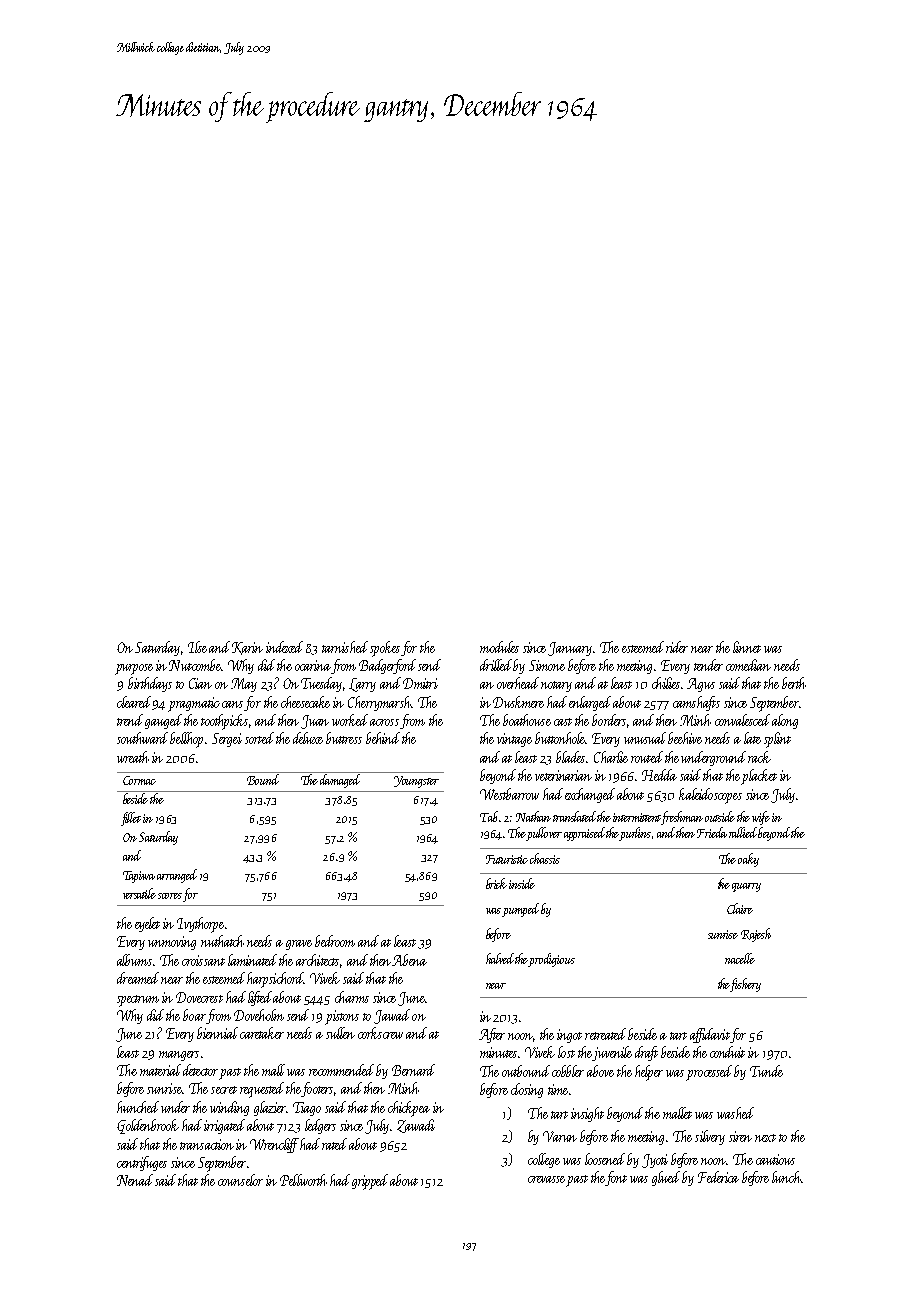  Describe the element at coordinates (370, 1182) in the screenshot. I see `gripped` at that location.
